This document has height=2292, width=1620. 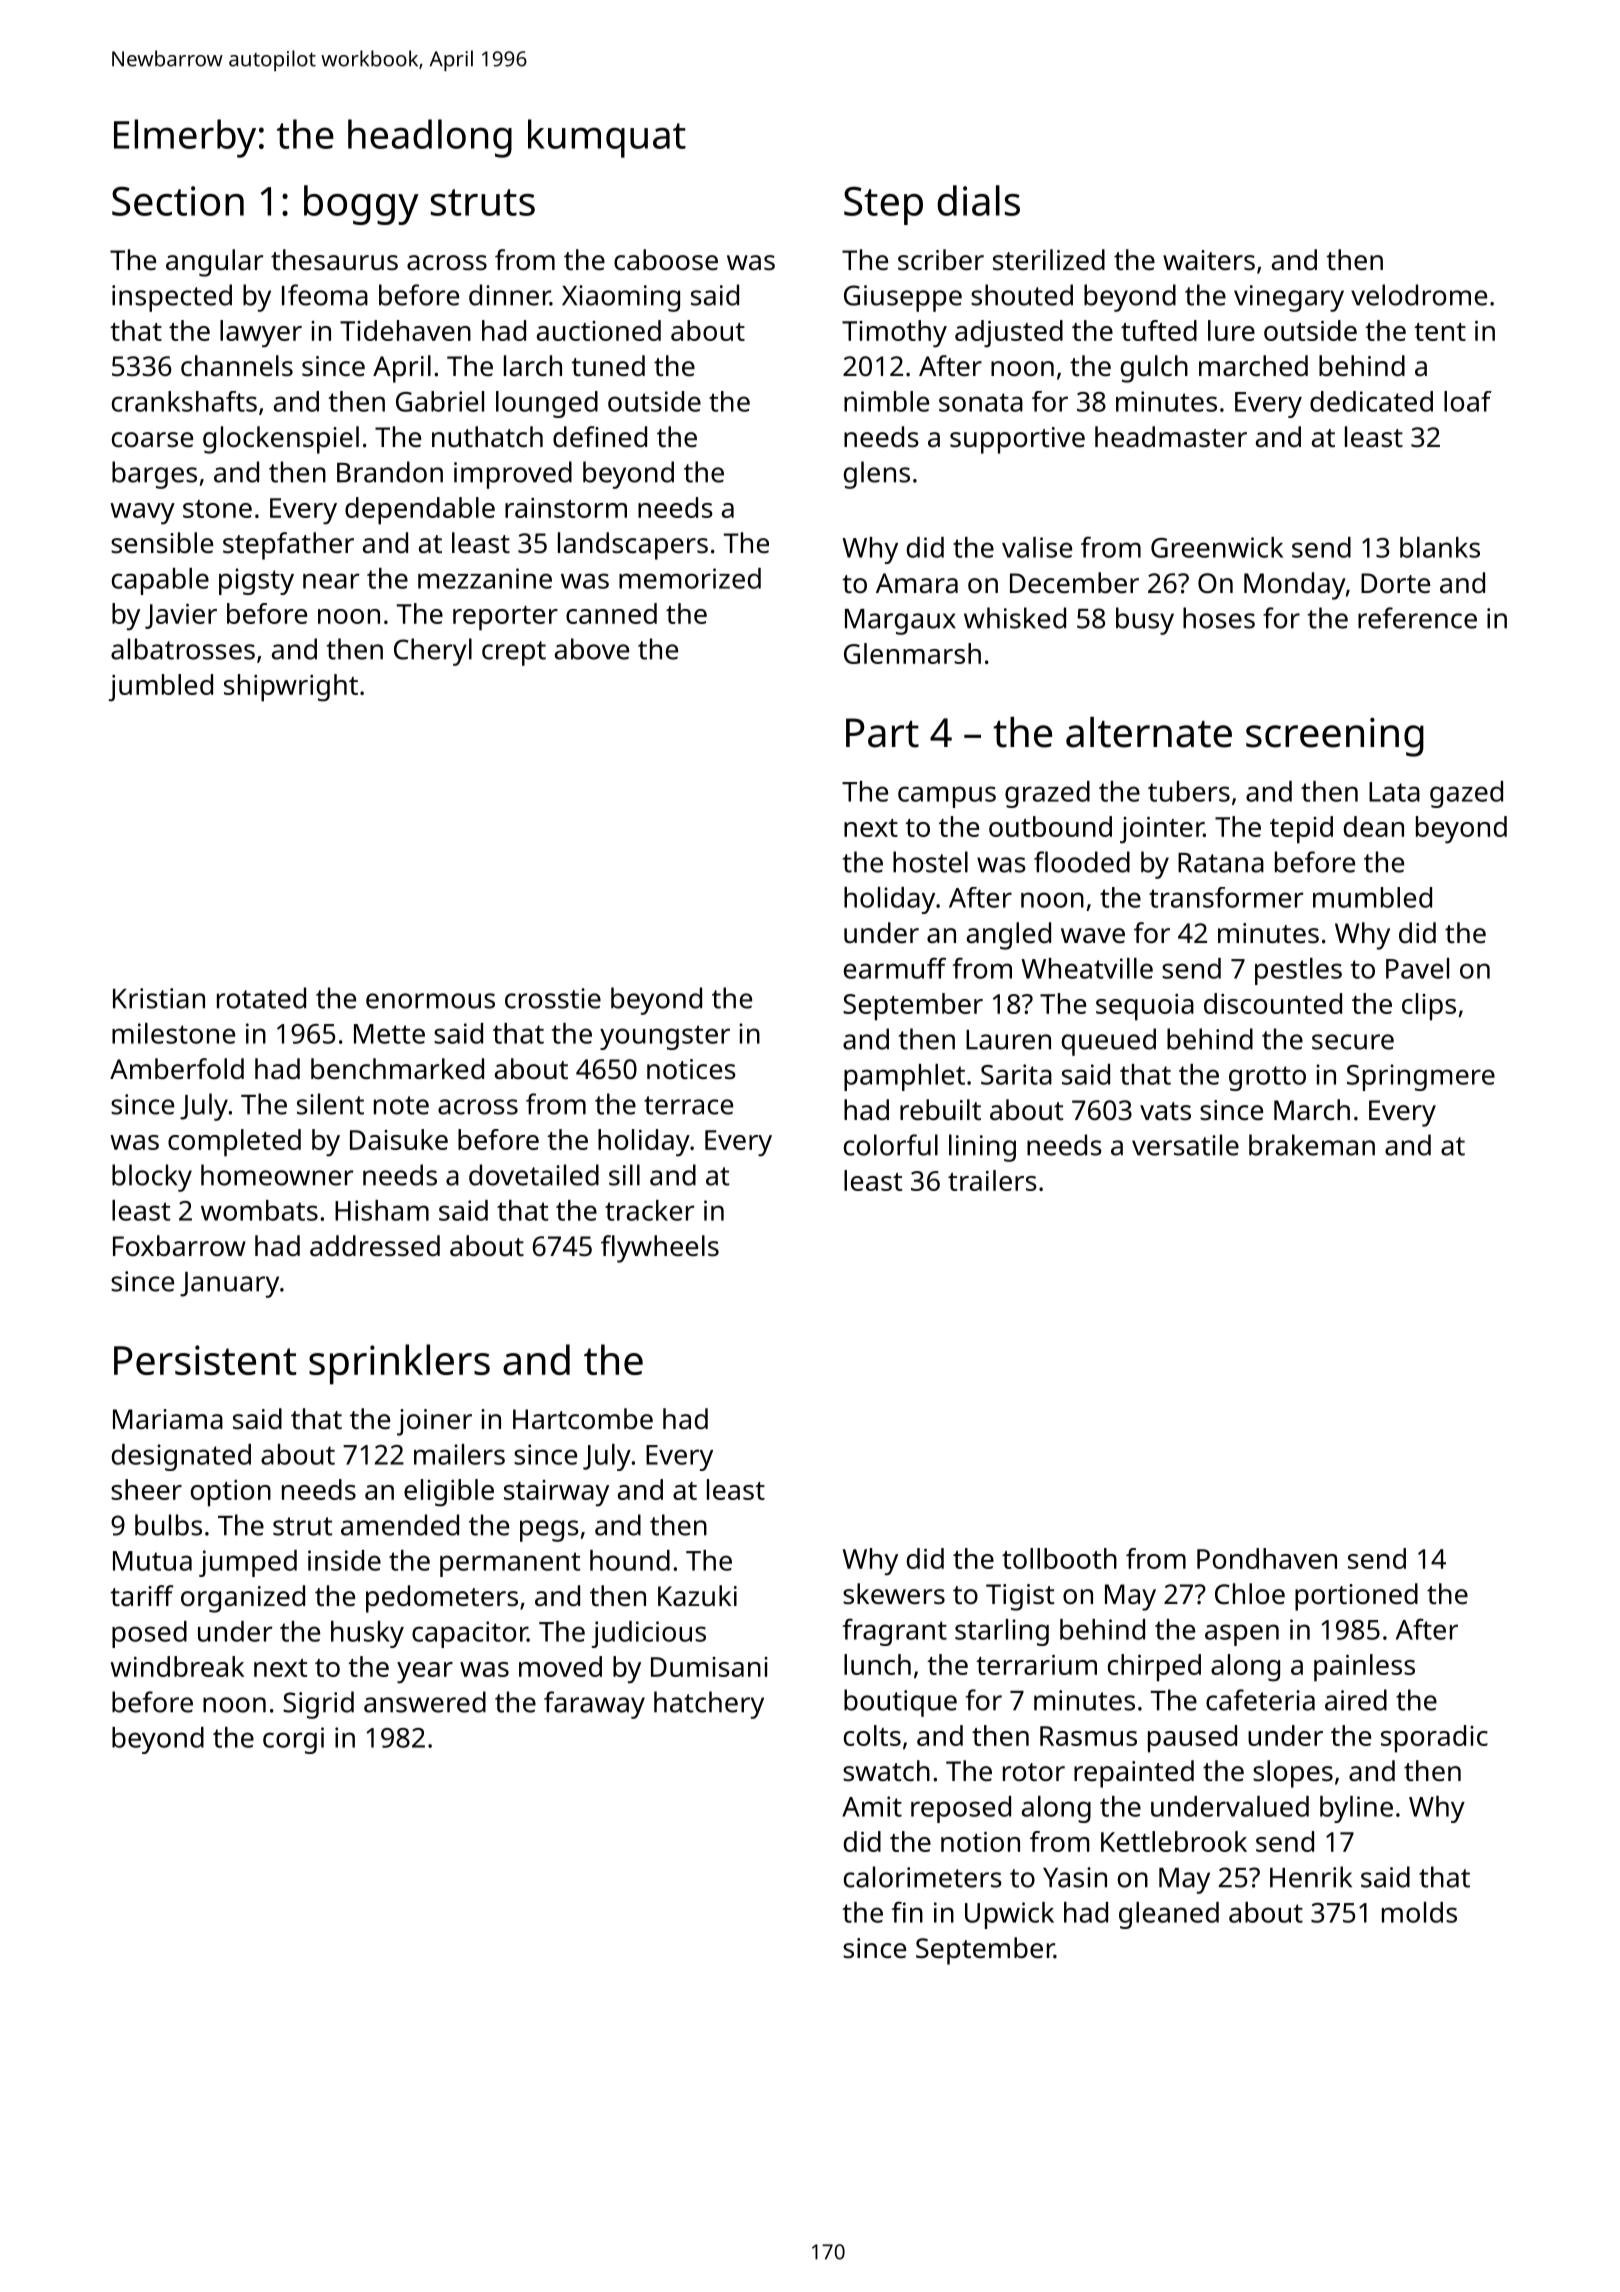 What do you see at coordinates (978, 200) in the document?
I see `dials` at bounding box center [978, 200].
